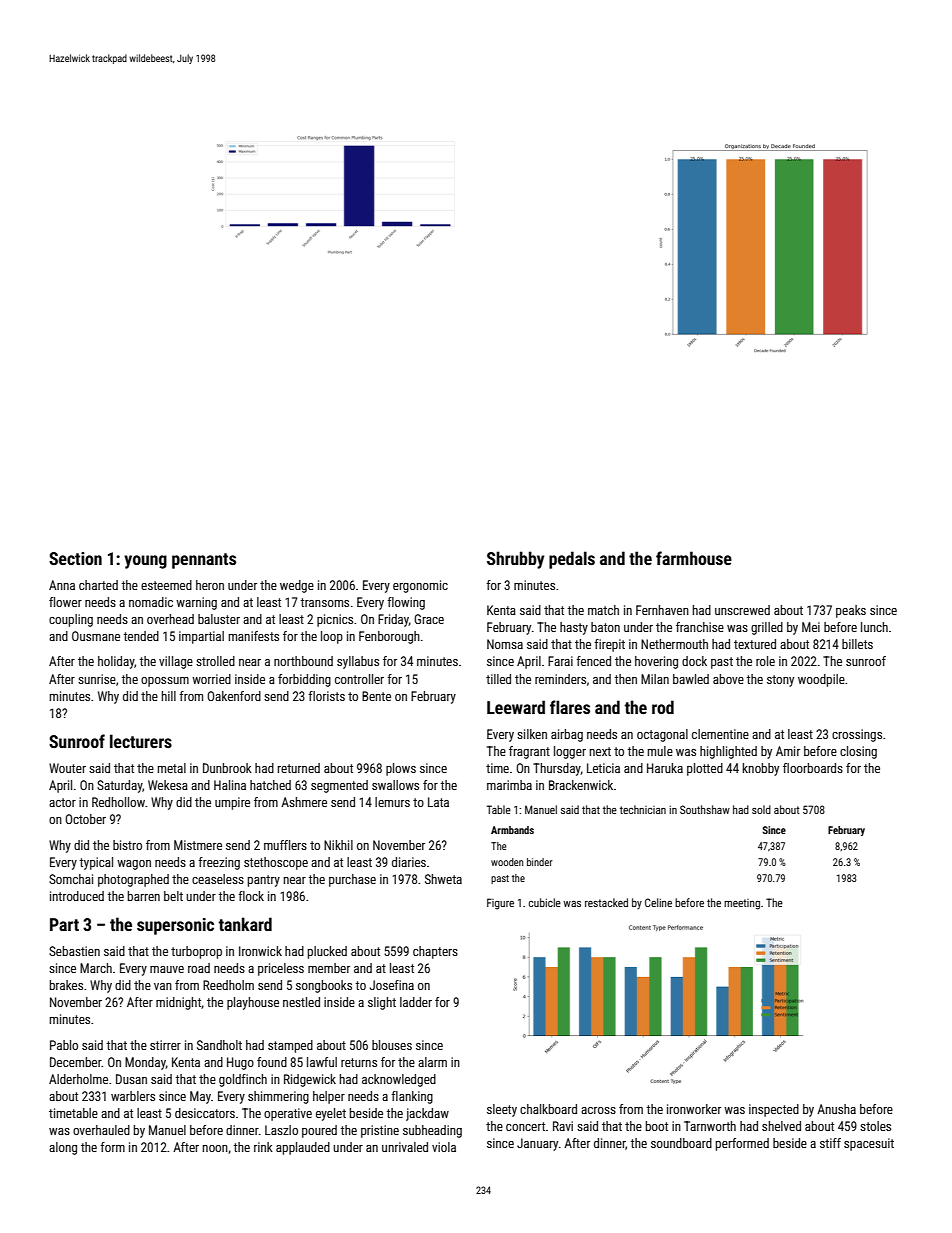 The image size is (952, 1233). I want to click on chapters, so click(435, 952).
